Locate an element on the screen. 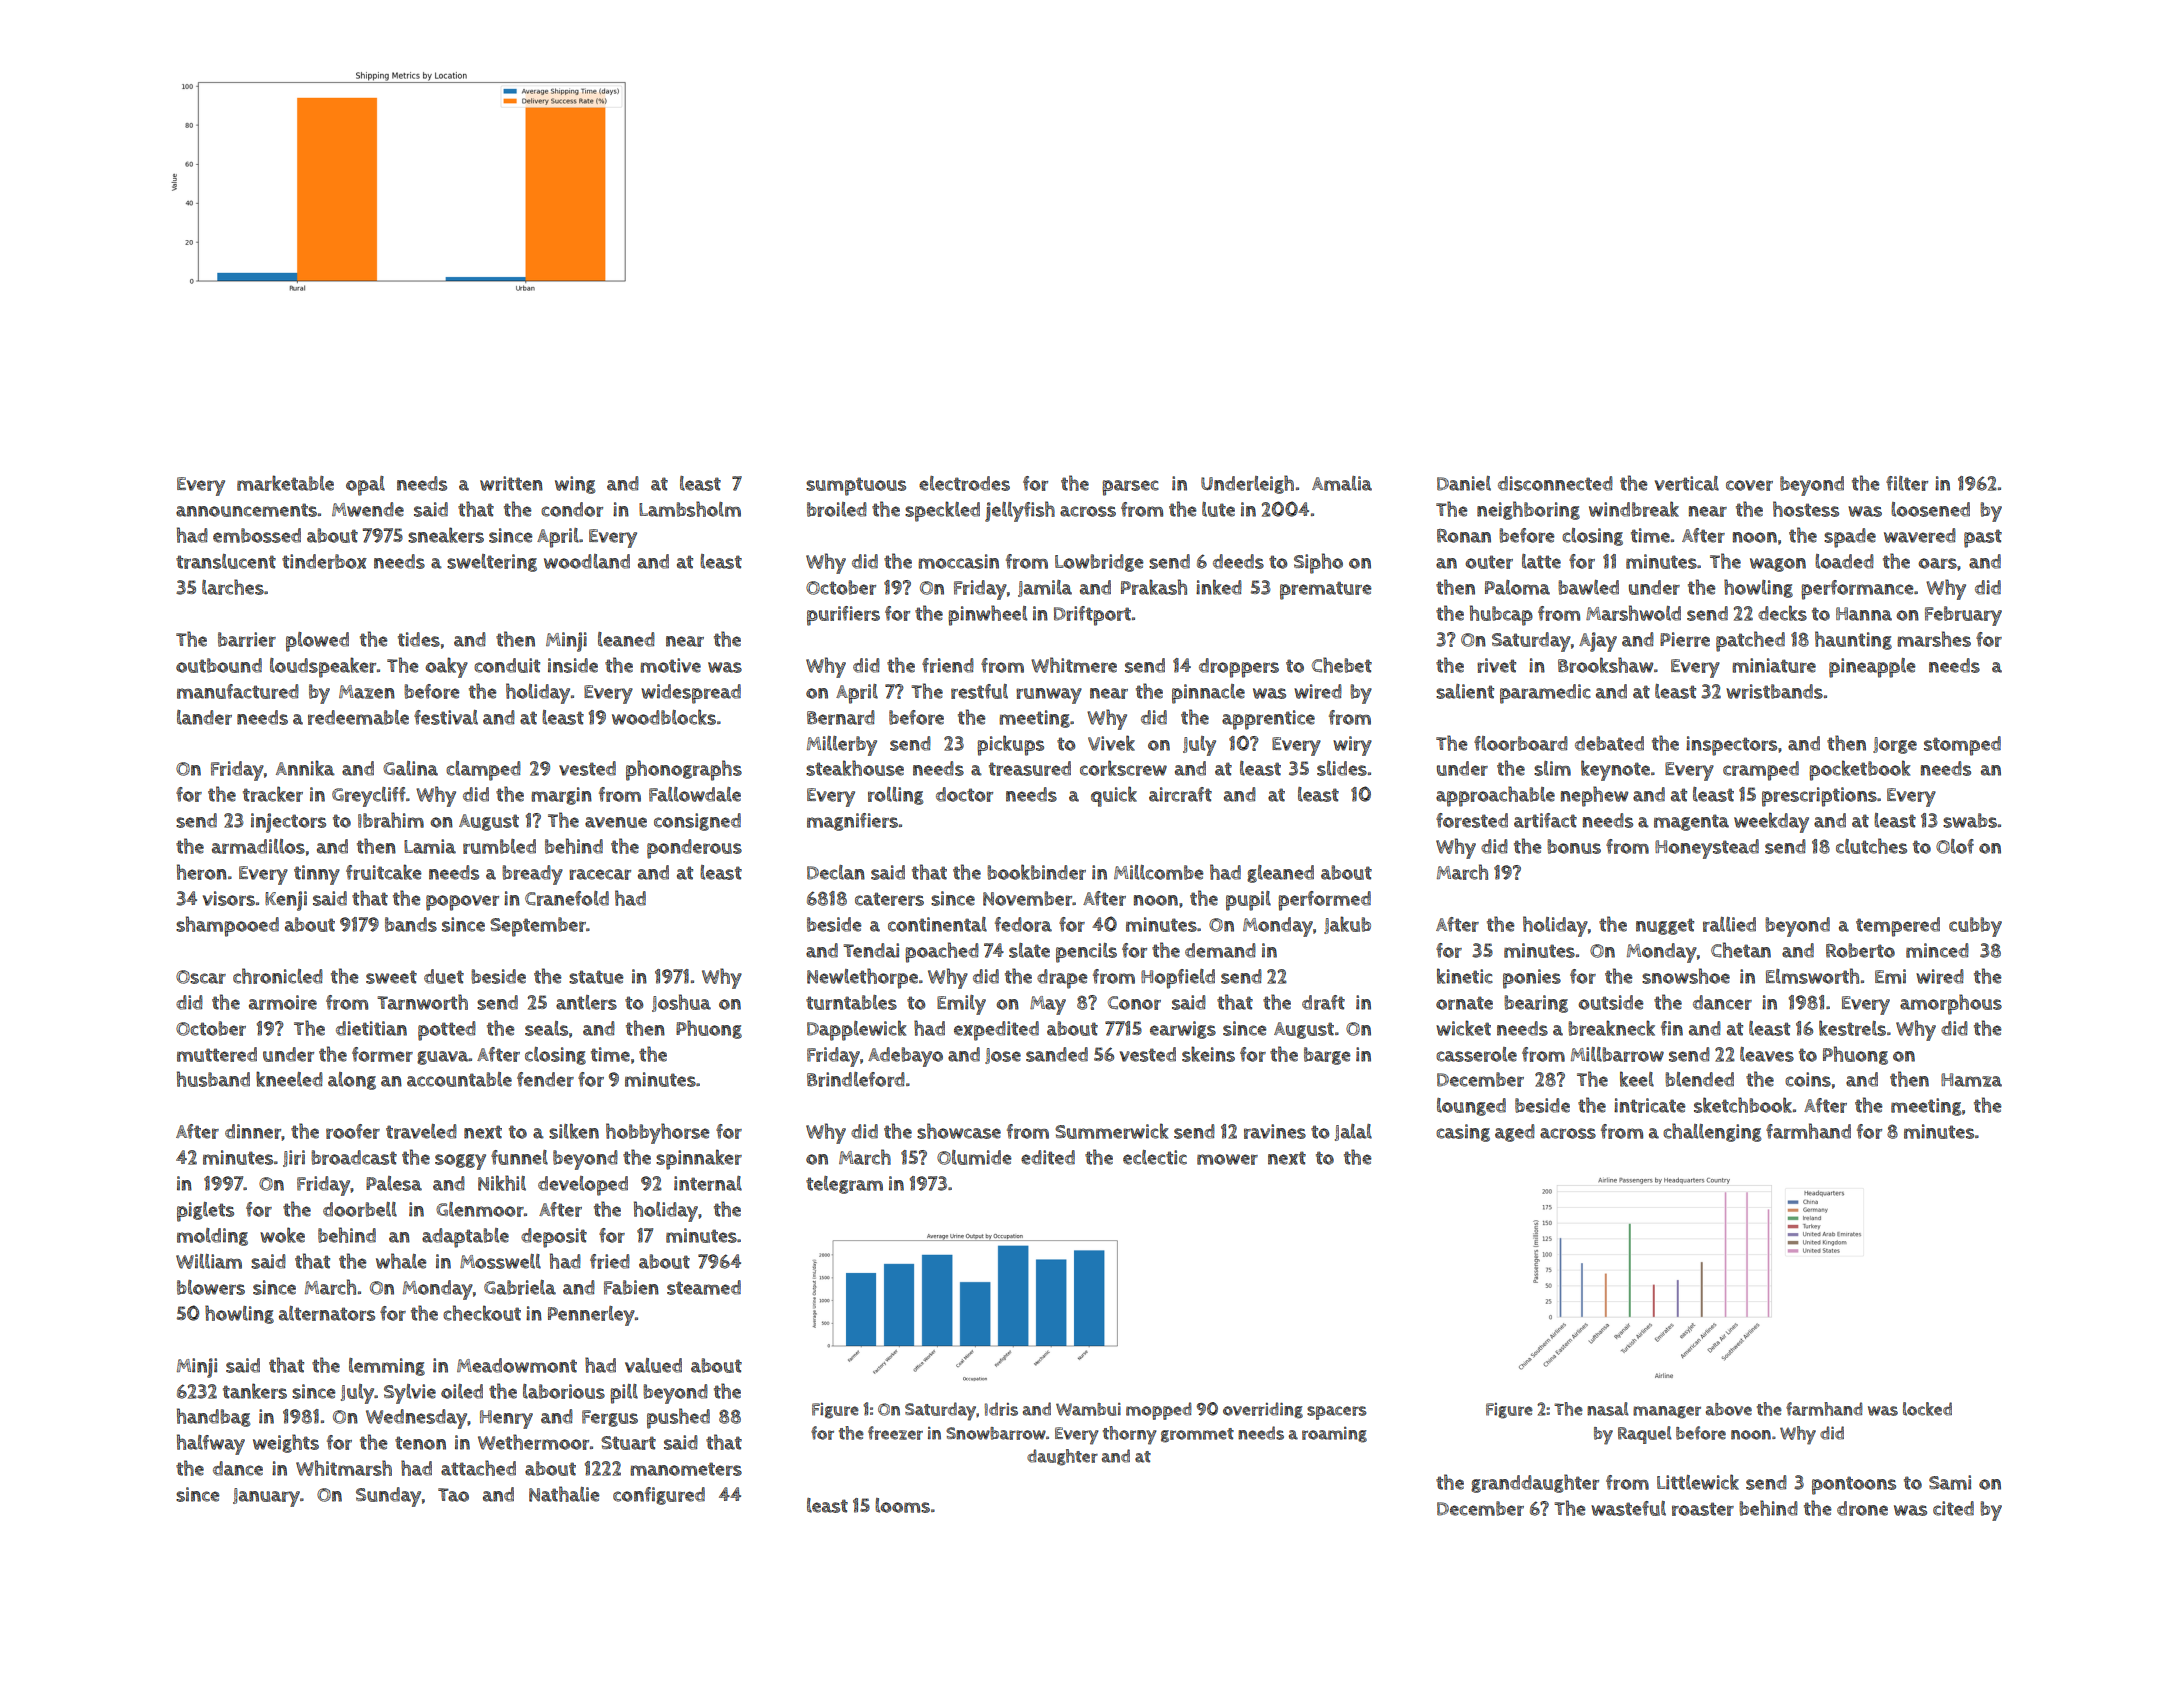 This screenshot has height=1683, width=2178. manometers is located at coordinates (686, 1469).
